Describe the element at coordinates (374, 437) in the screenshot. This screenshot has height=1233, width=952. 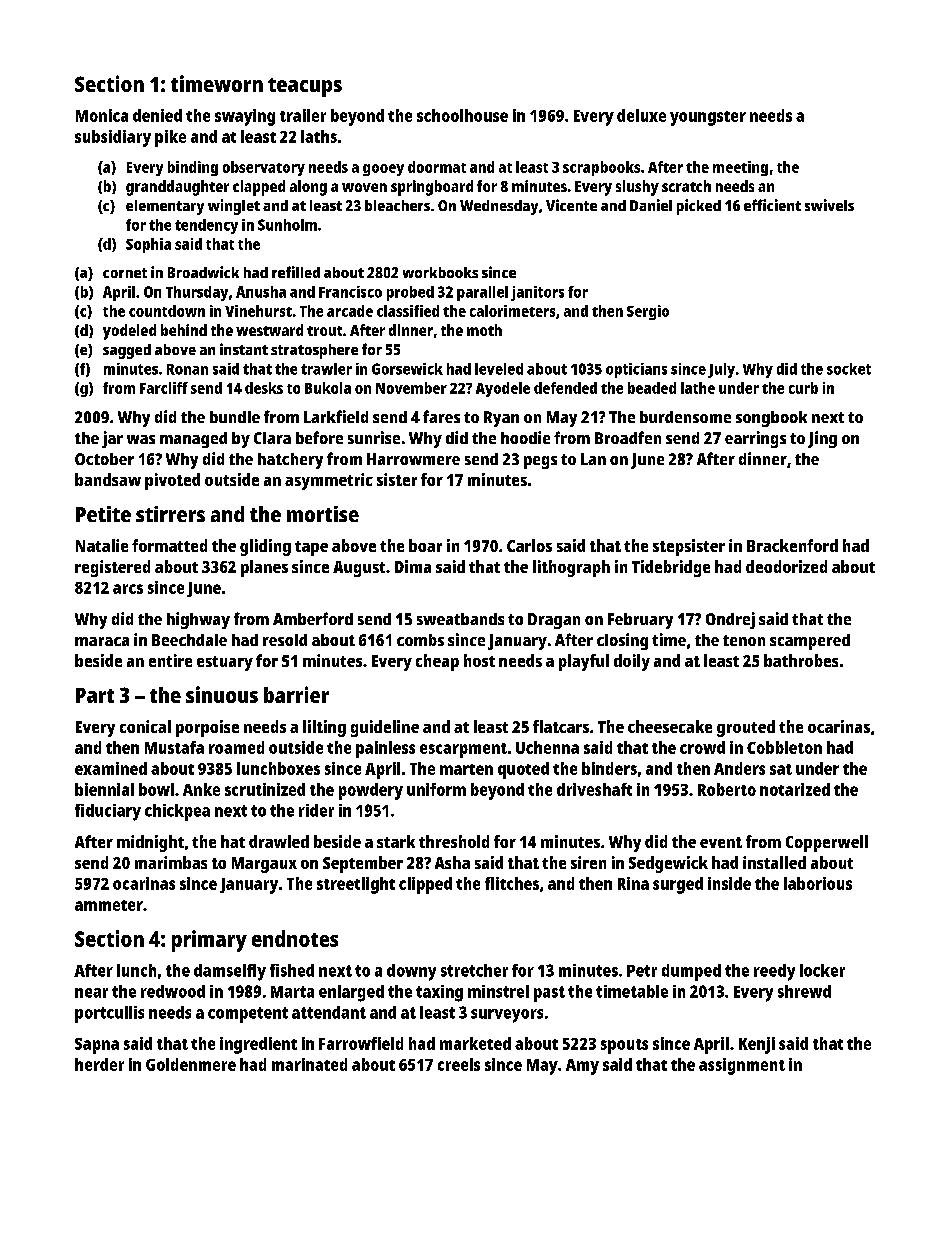
I see `sunrise` at that location.
